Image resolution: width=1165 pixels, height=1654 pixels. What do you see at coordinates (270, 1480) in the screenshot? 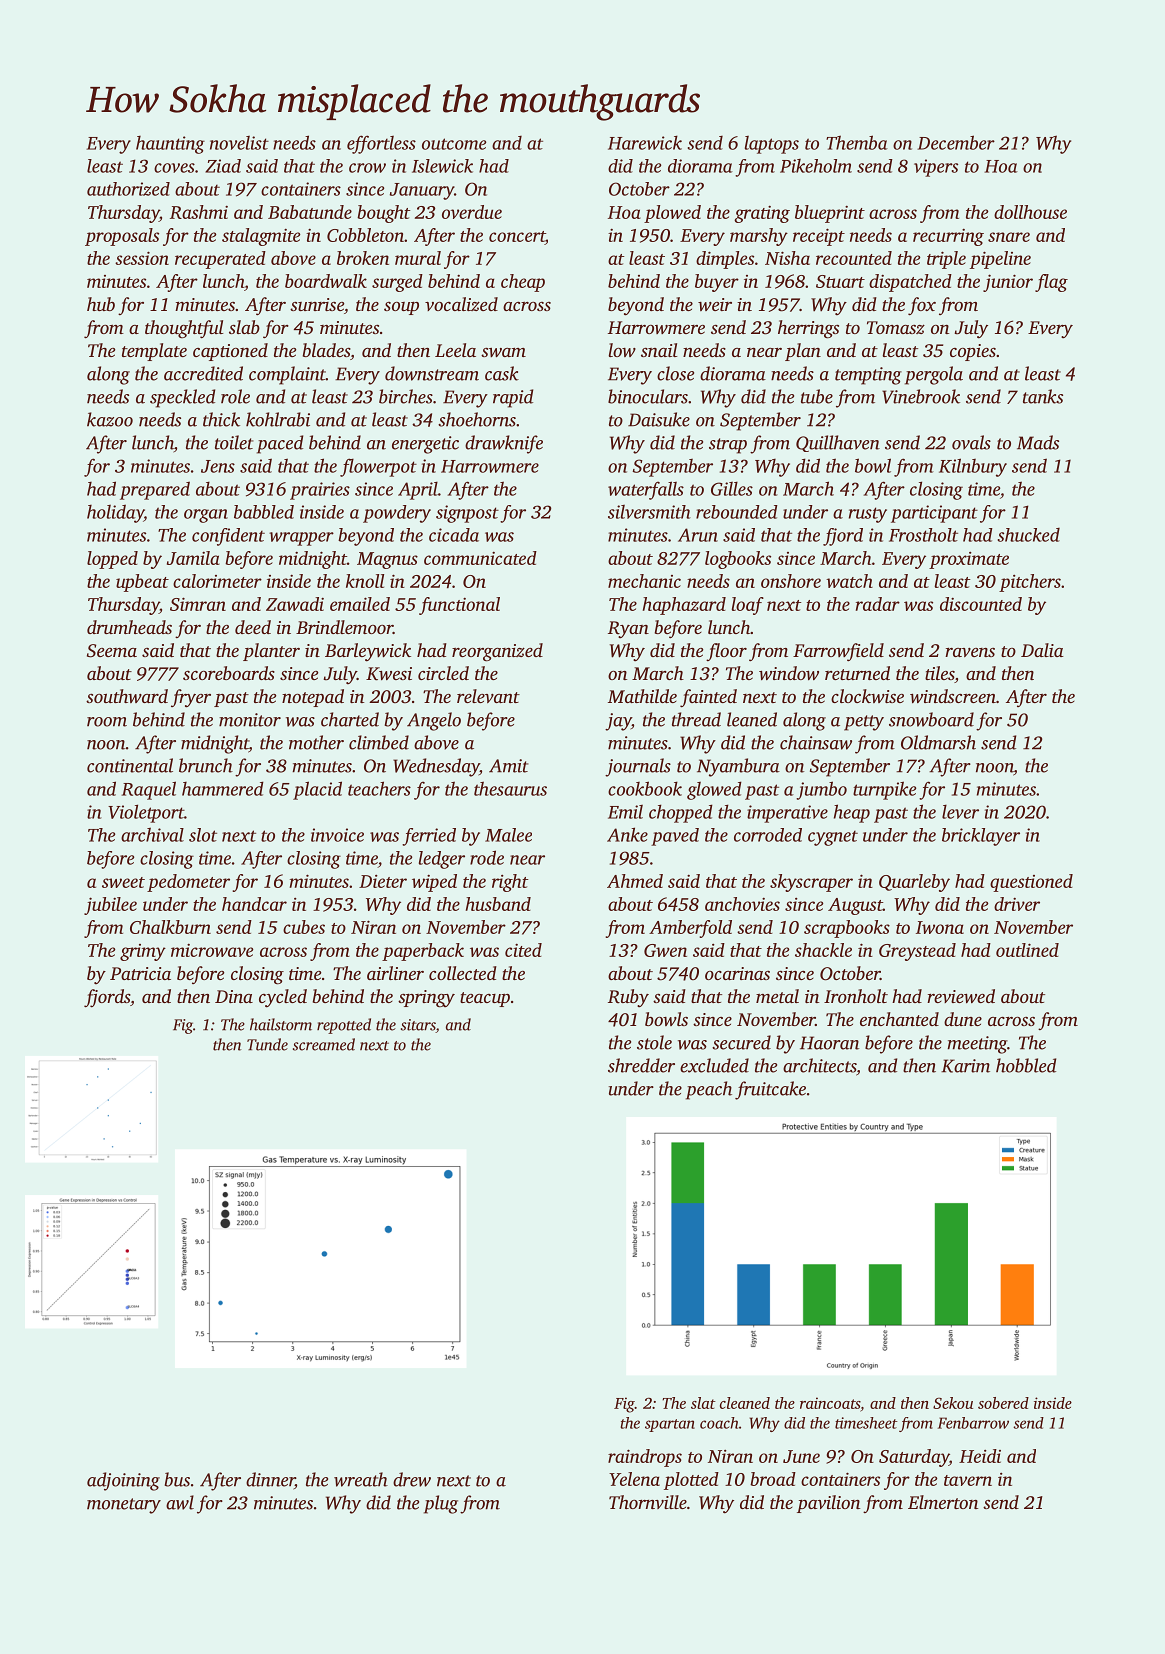
I see `dinner` at bounding box center [270, 1480].
